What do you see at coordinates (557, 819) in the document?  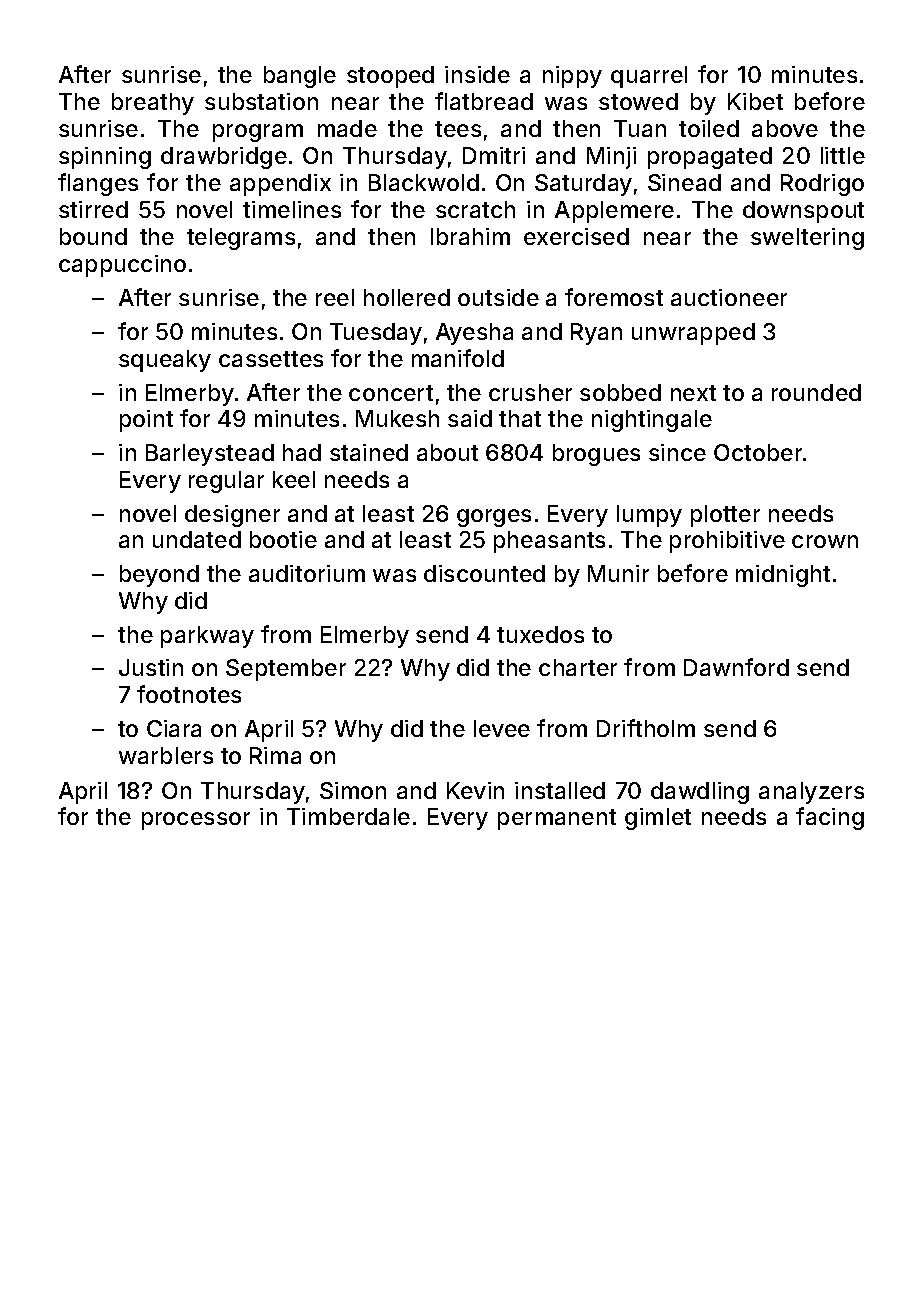 I see `permanent` at bounding box center [557, 819].
